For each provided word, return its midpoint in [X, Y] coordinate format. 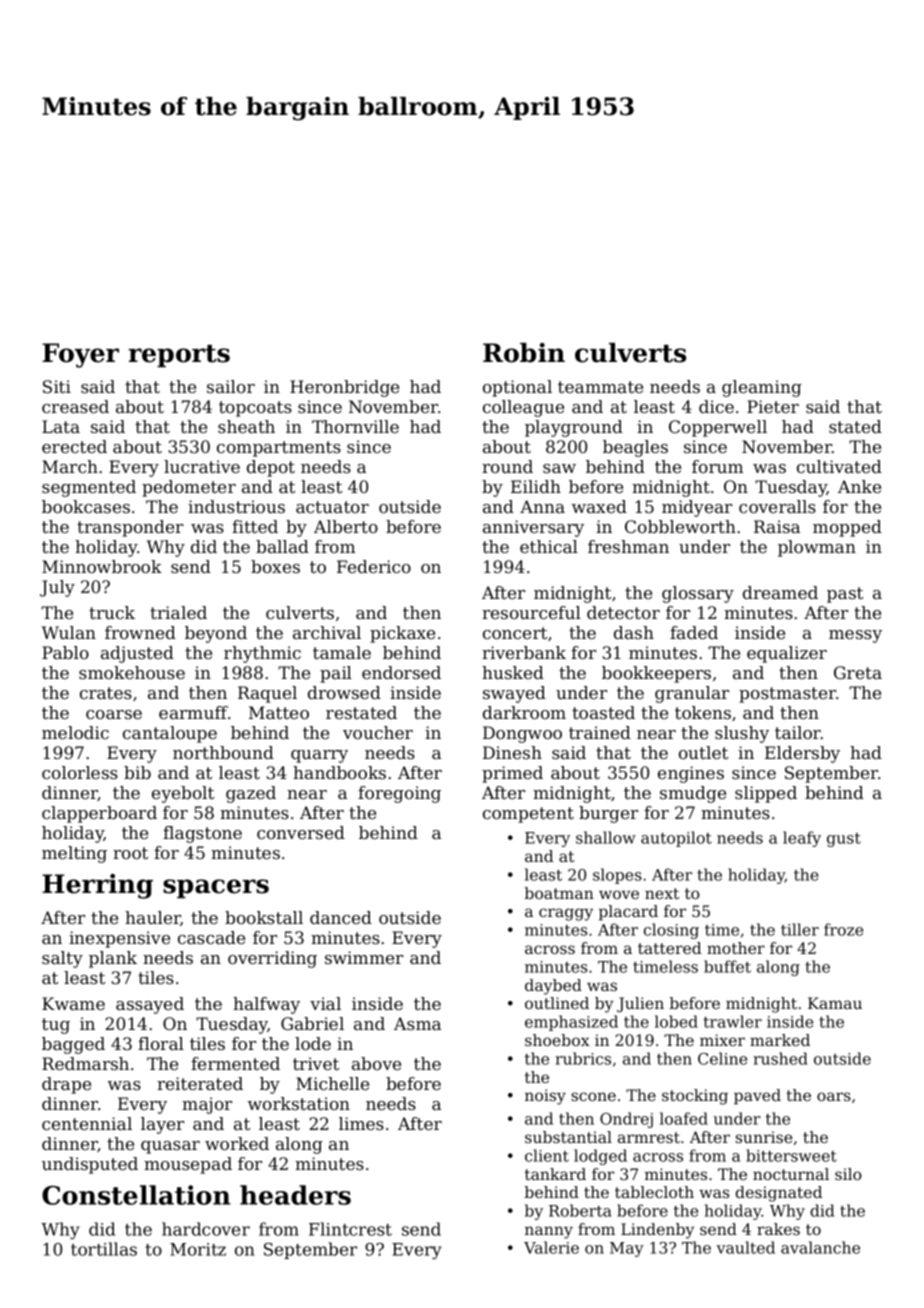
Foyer [80, 355]
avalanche [820, 1247]
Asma [417, 1023]
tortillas [104, 1249]
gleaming [762, 388]
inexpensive [119, 939]
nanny [549, 1232]
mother [736, 948]
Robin [524, 353]
